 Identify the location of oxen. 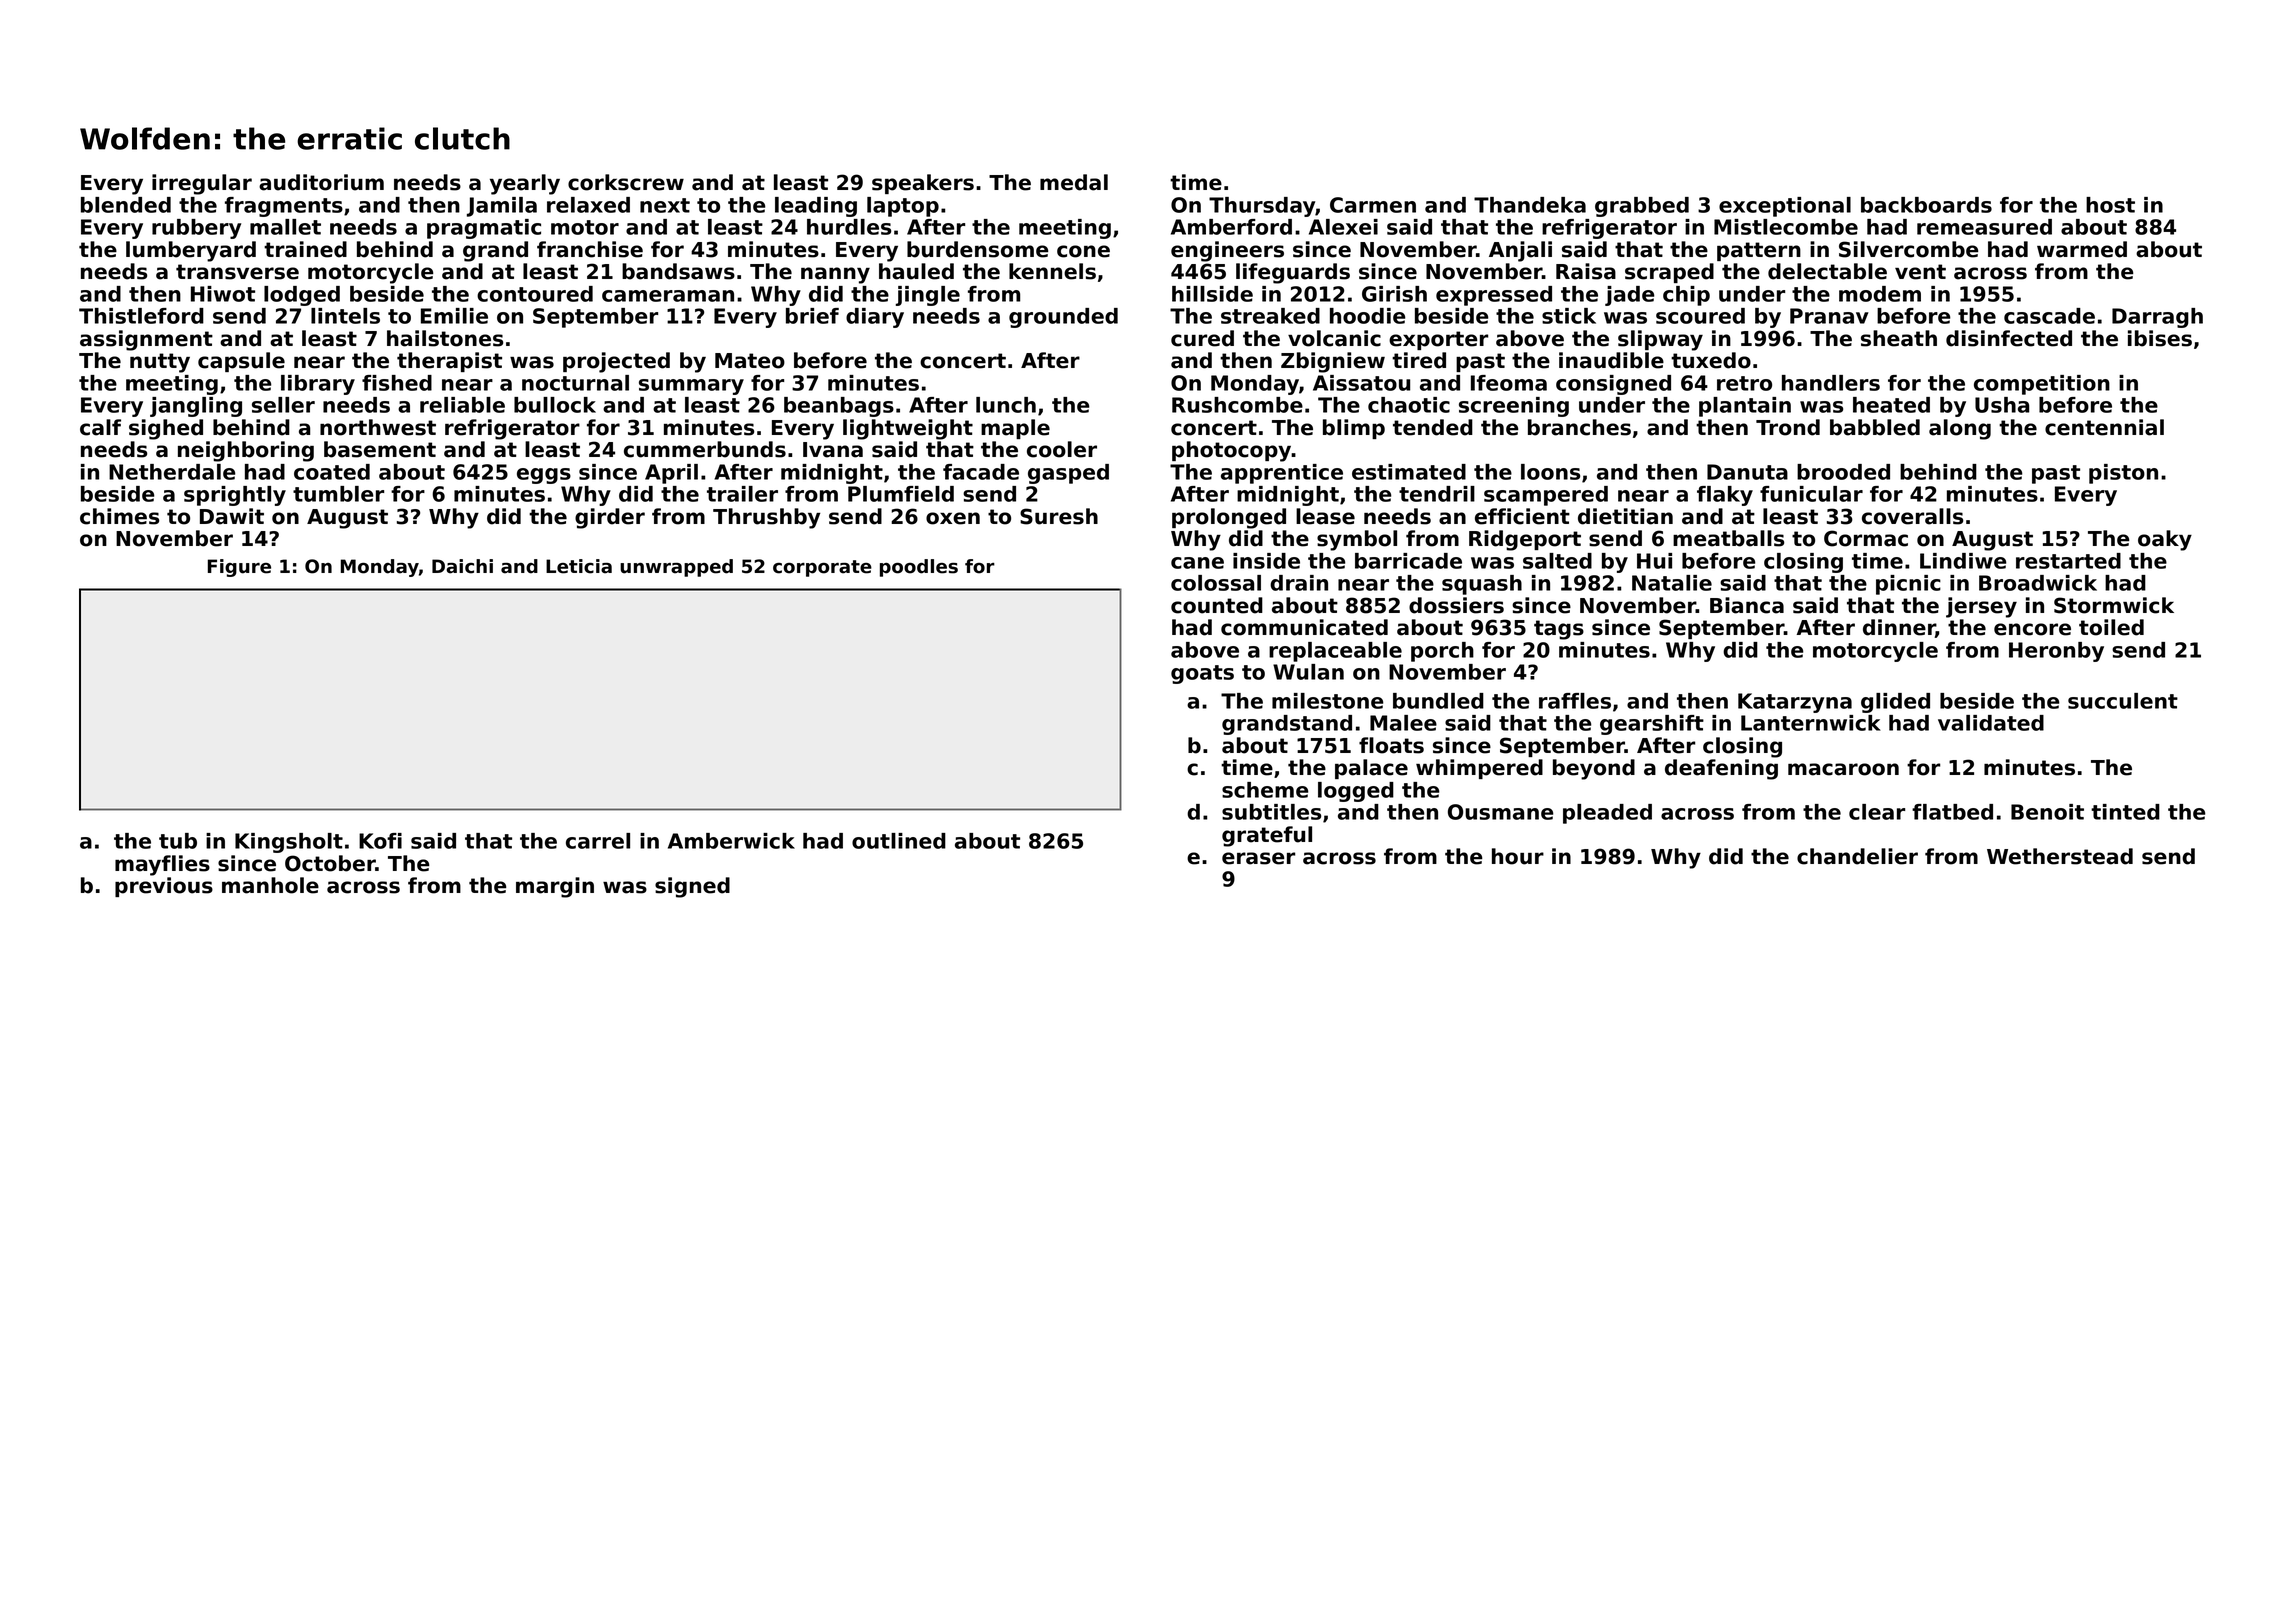
(953, 518).
